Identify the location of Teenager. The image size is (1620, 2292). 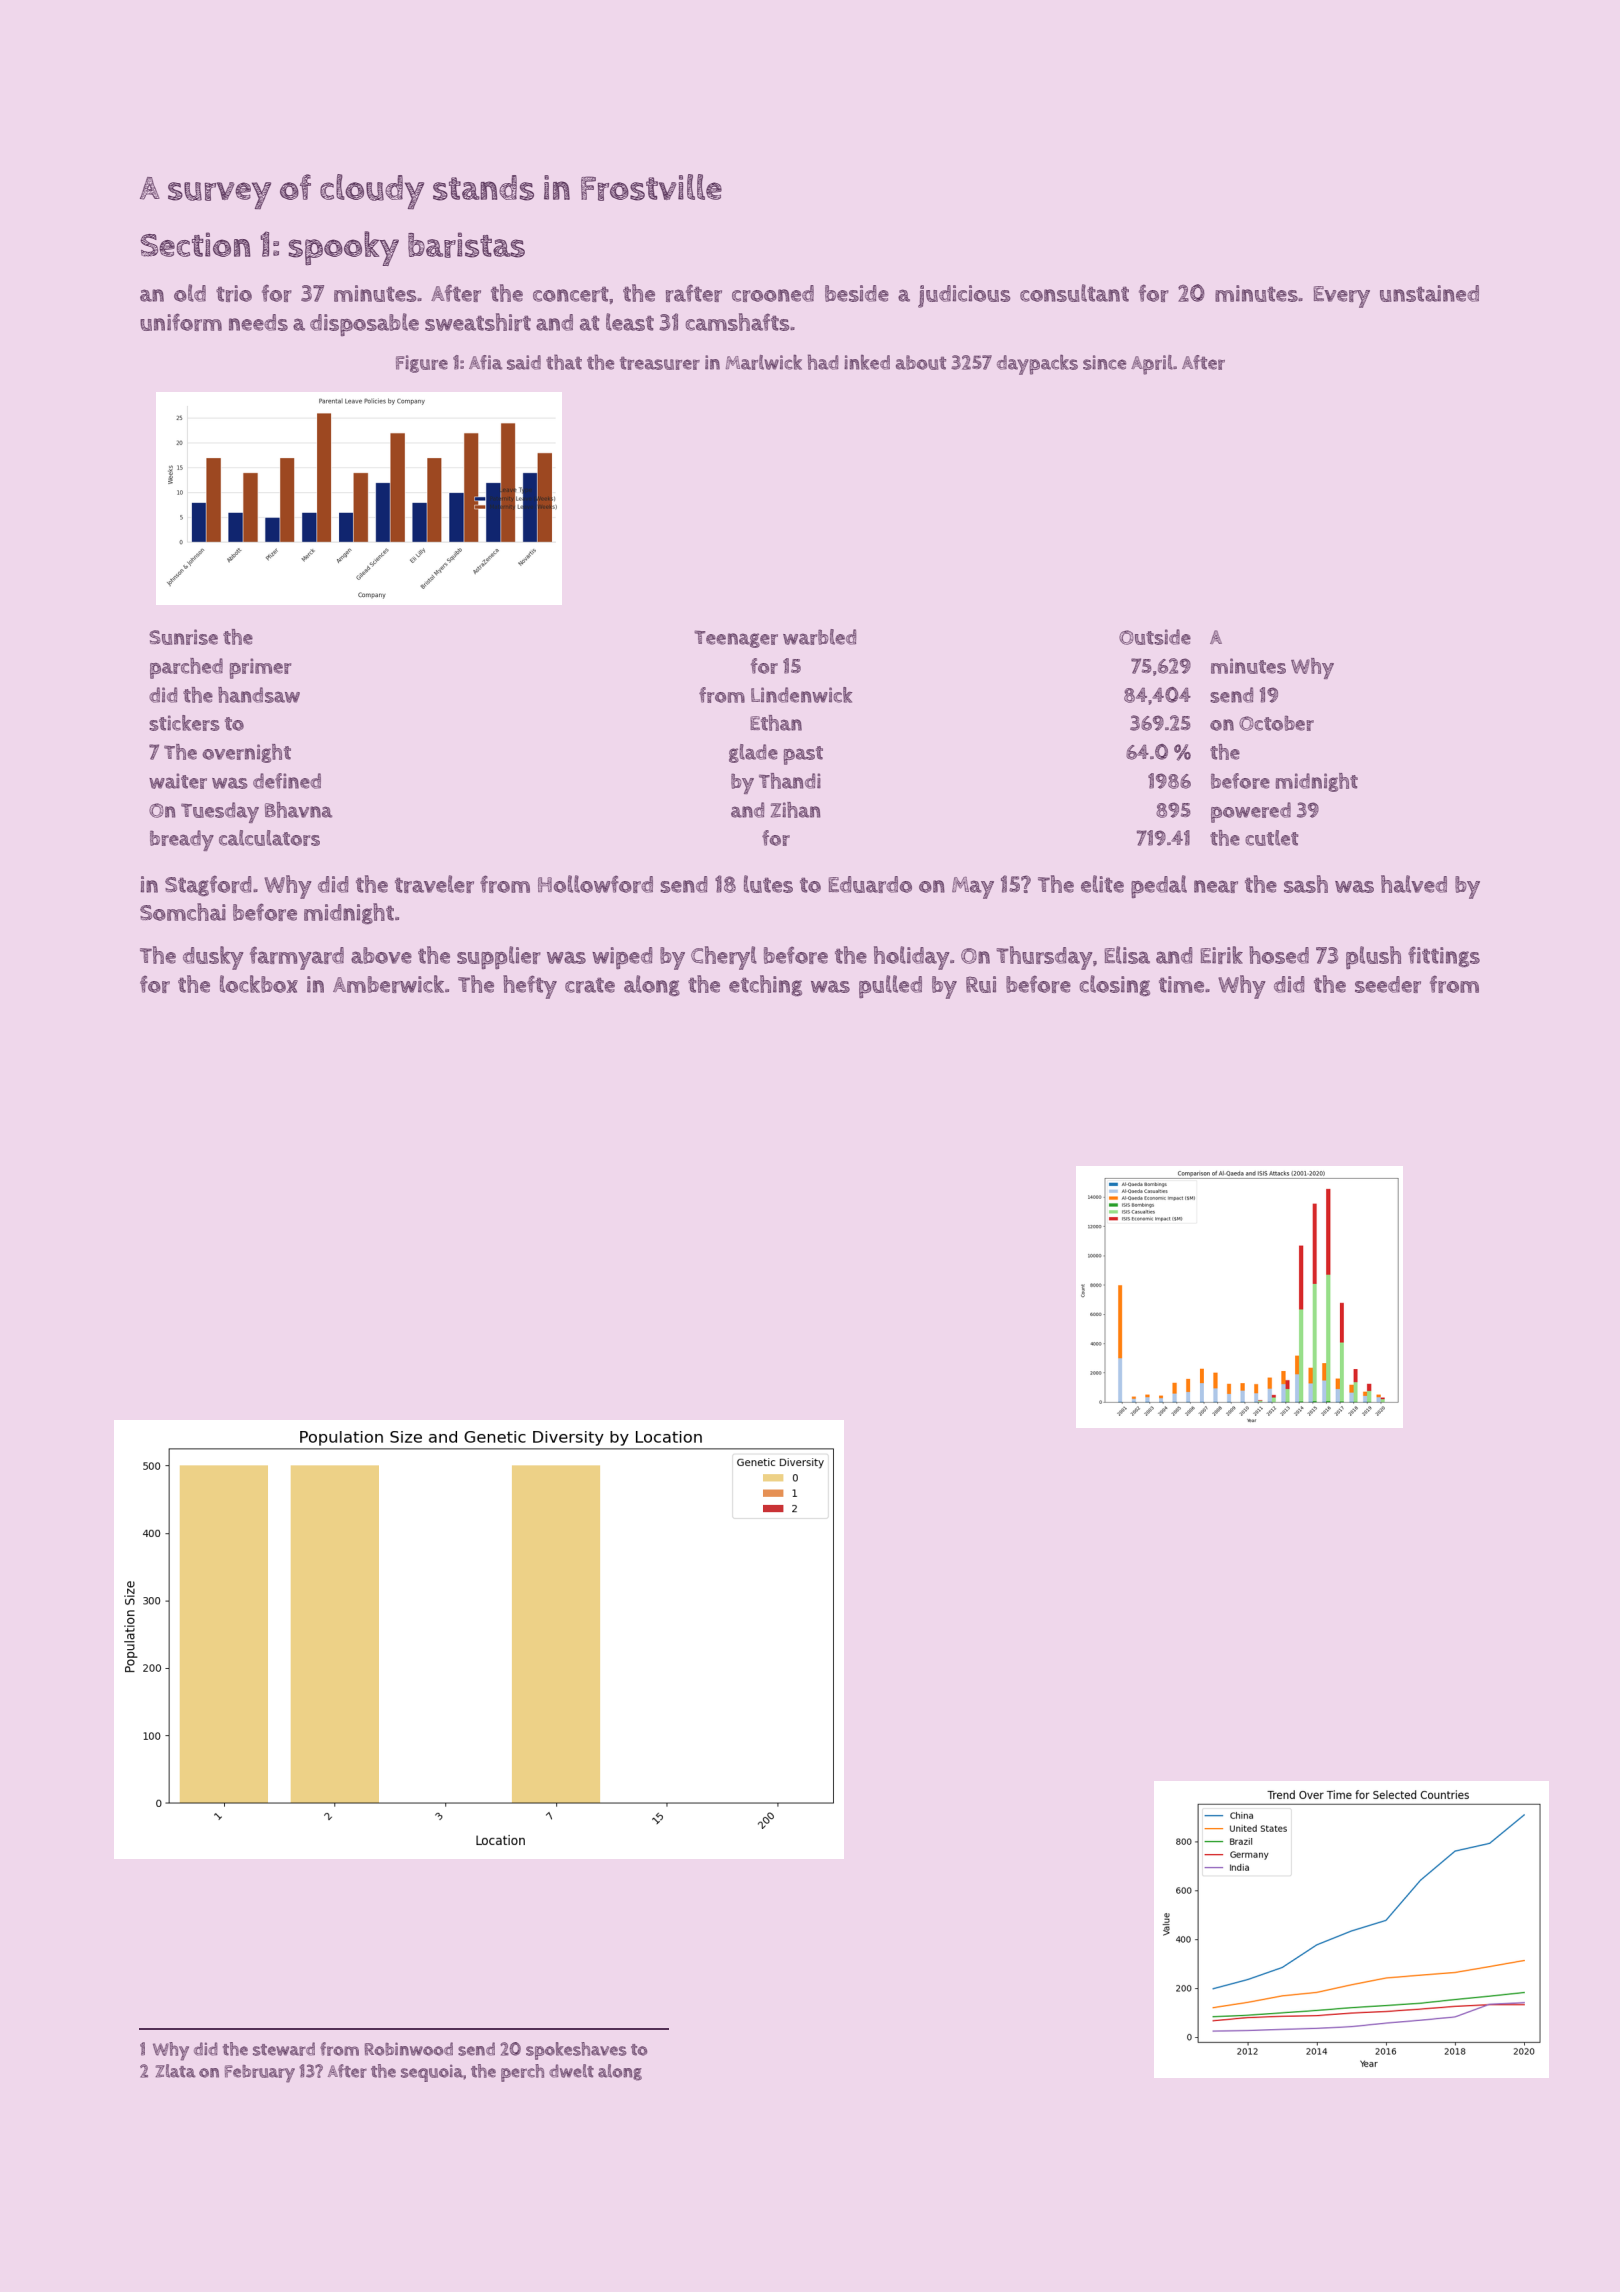
(736, 639).
